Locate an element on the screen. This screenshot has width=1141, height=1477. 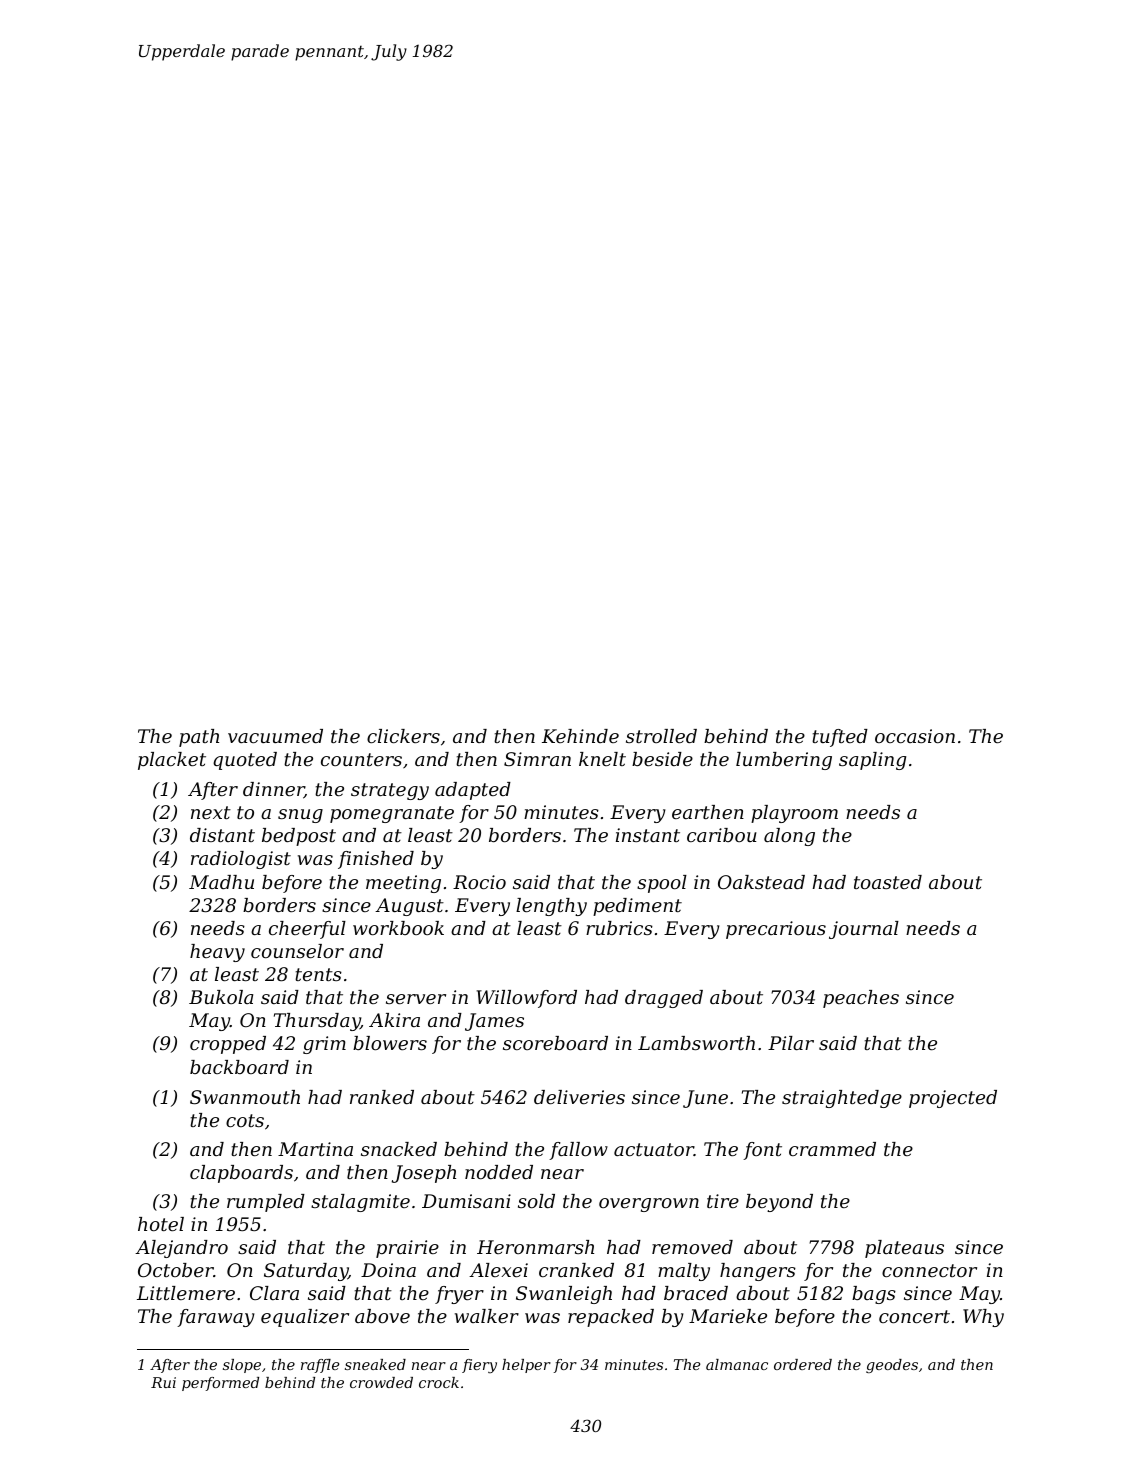
counters is located at coordinates (361, 759).
